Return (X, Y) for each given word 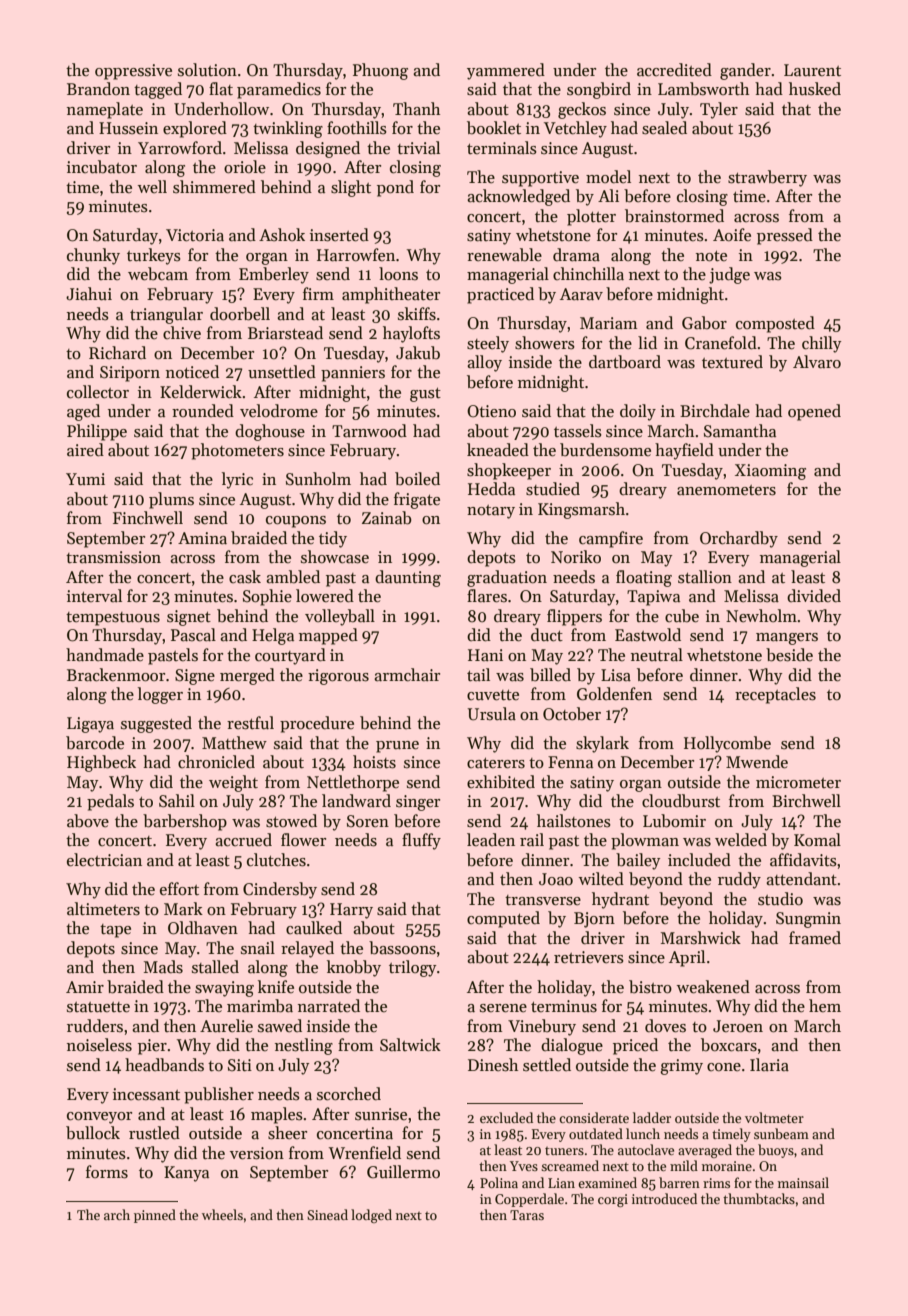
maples (277, 1115)
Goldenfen (614, 694)
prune (397, 747)
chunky (93, 256)
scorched (349, 1094)
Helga (273, 636)
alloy (484, 363)
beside (789, 655)
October (572, 714)
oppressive (133, 72)
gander (745, 71)
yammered (506, 71)
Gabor (704, 323)
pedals (110, 802)
